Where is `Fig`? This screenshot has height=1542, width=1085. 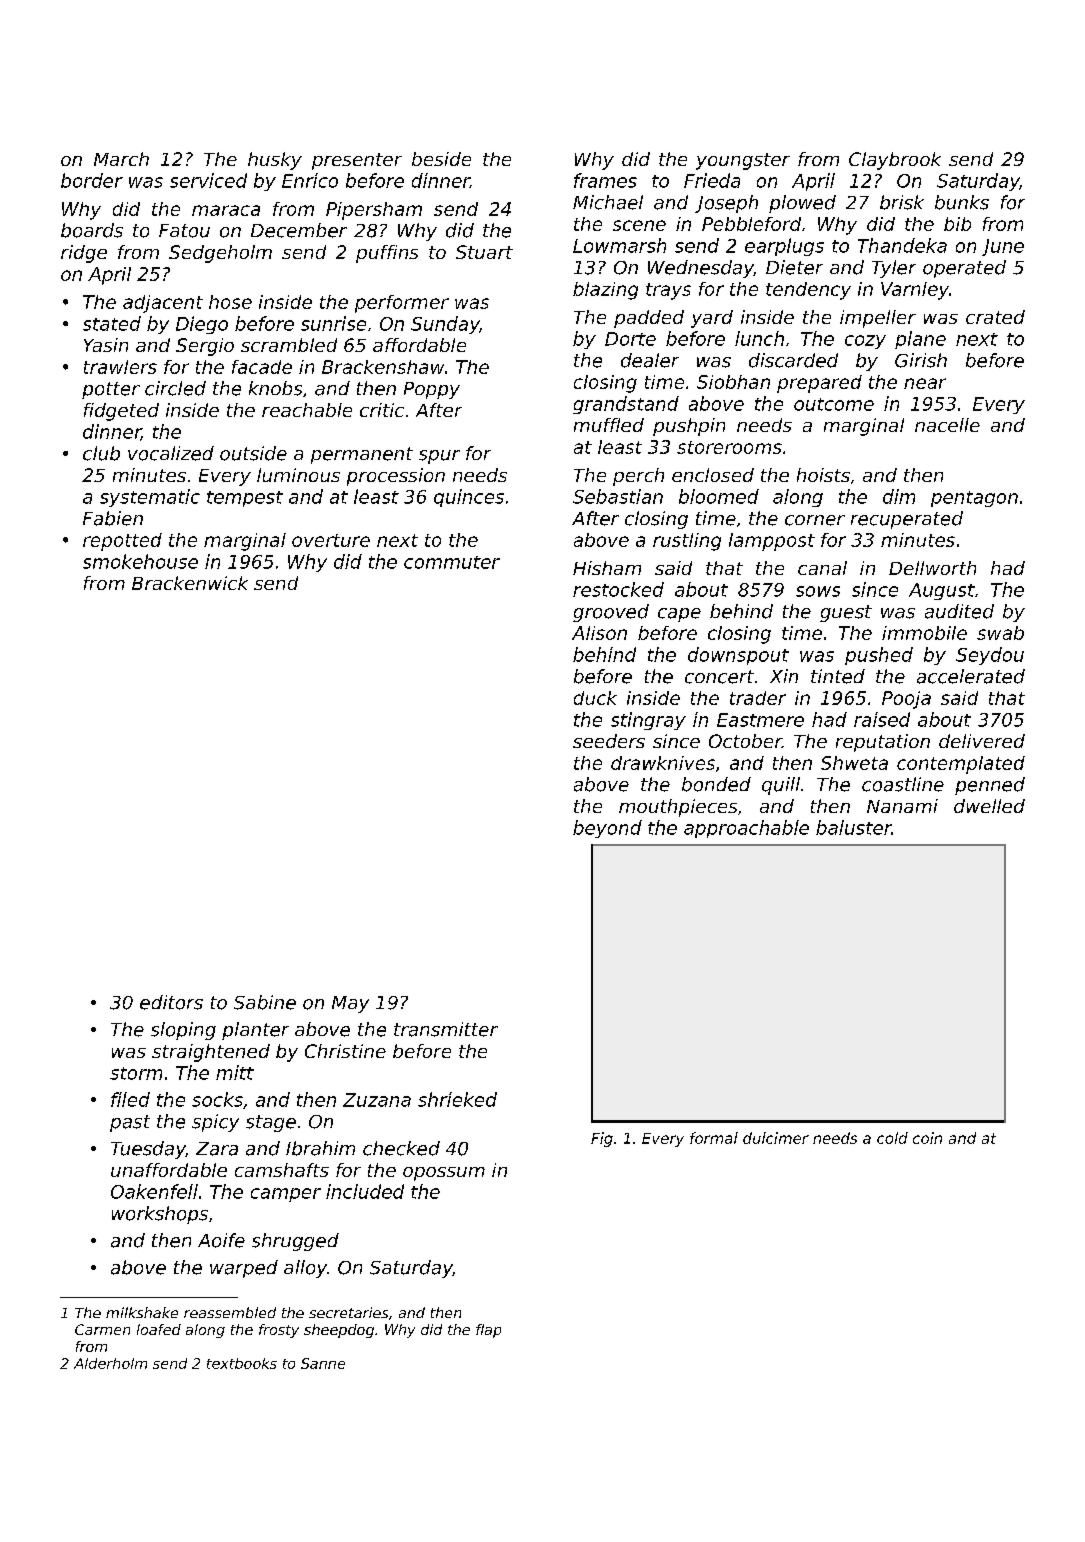
Fig is located at coordinates (602, 1139).
